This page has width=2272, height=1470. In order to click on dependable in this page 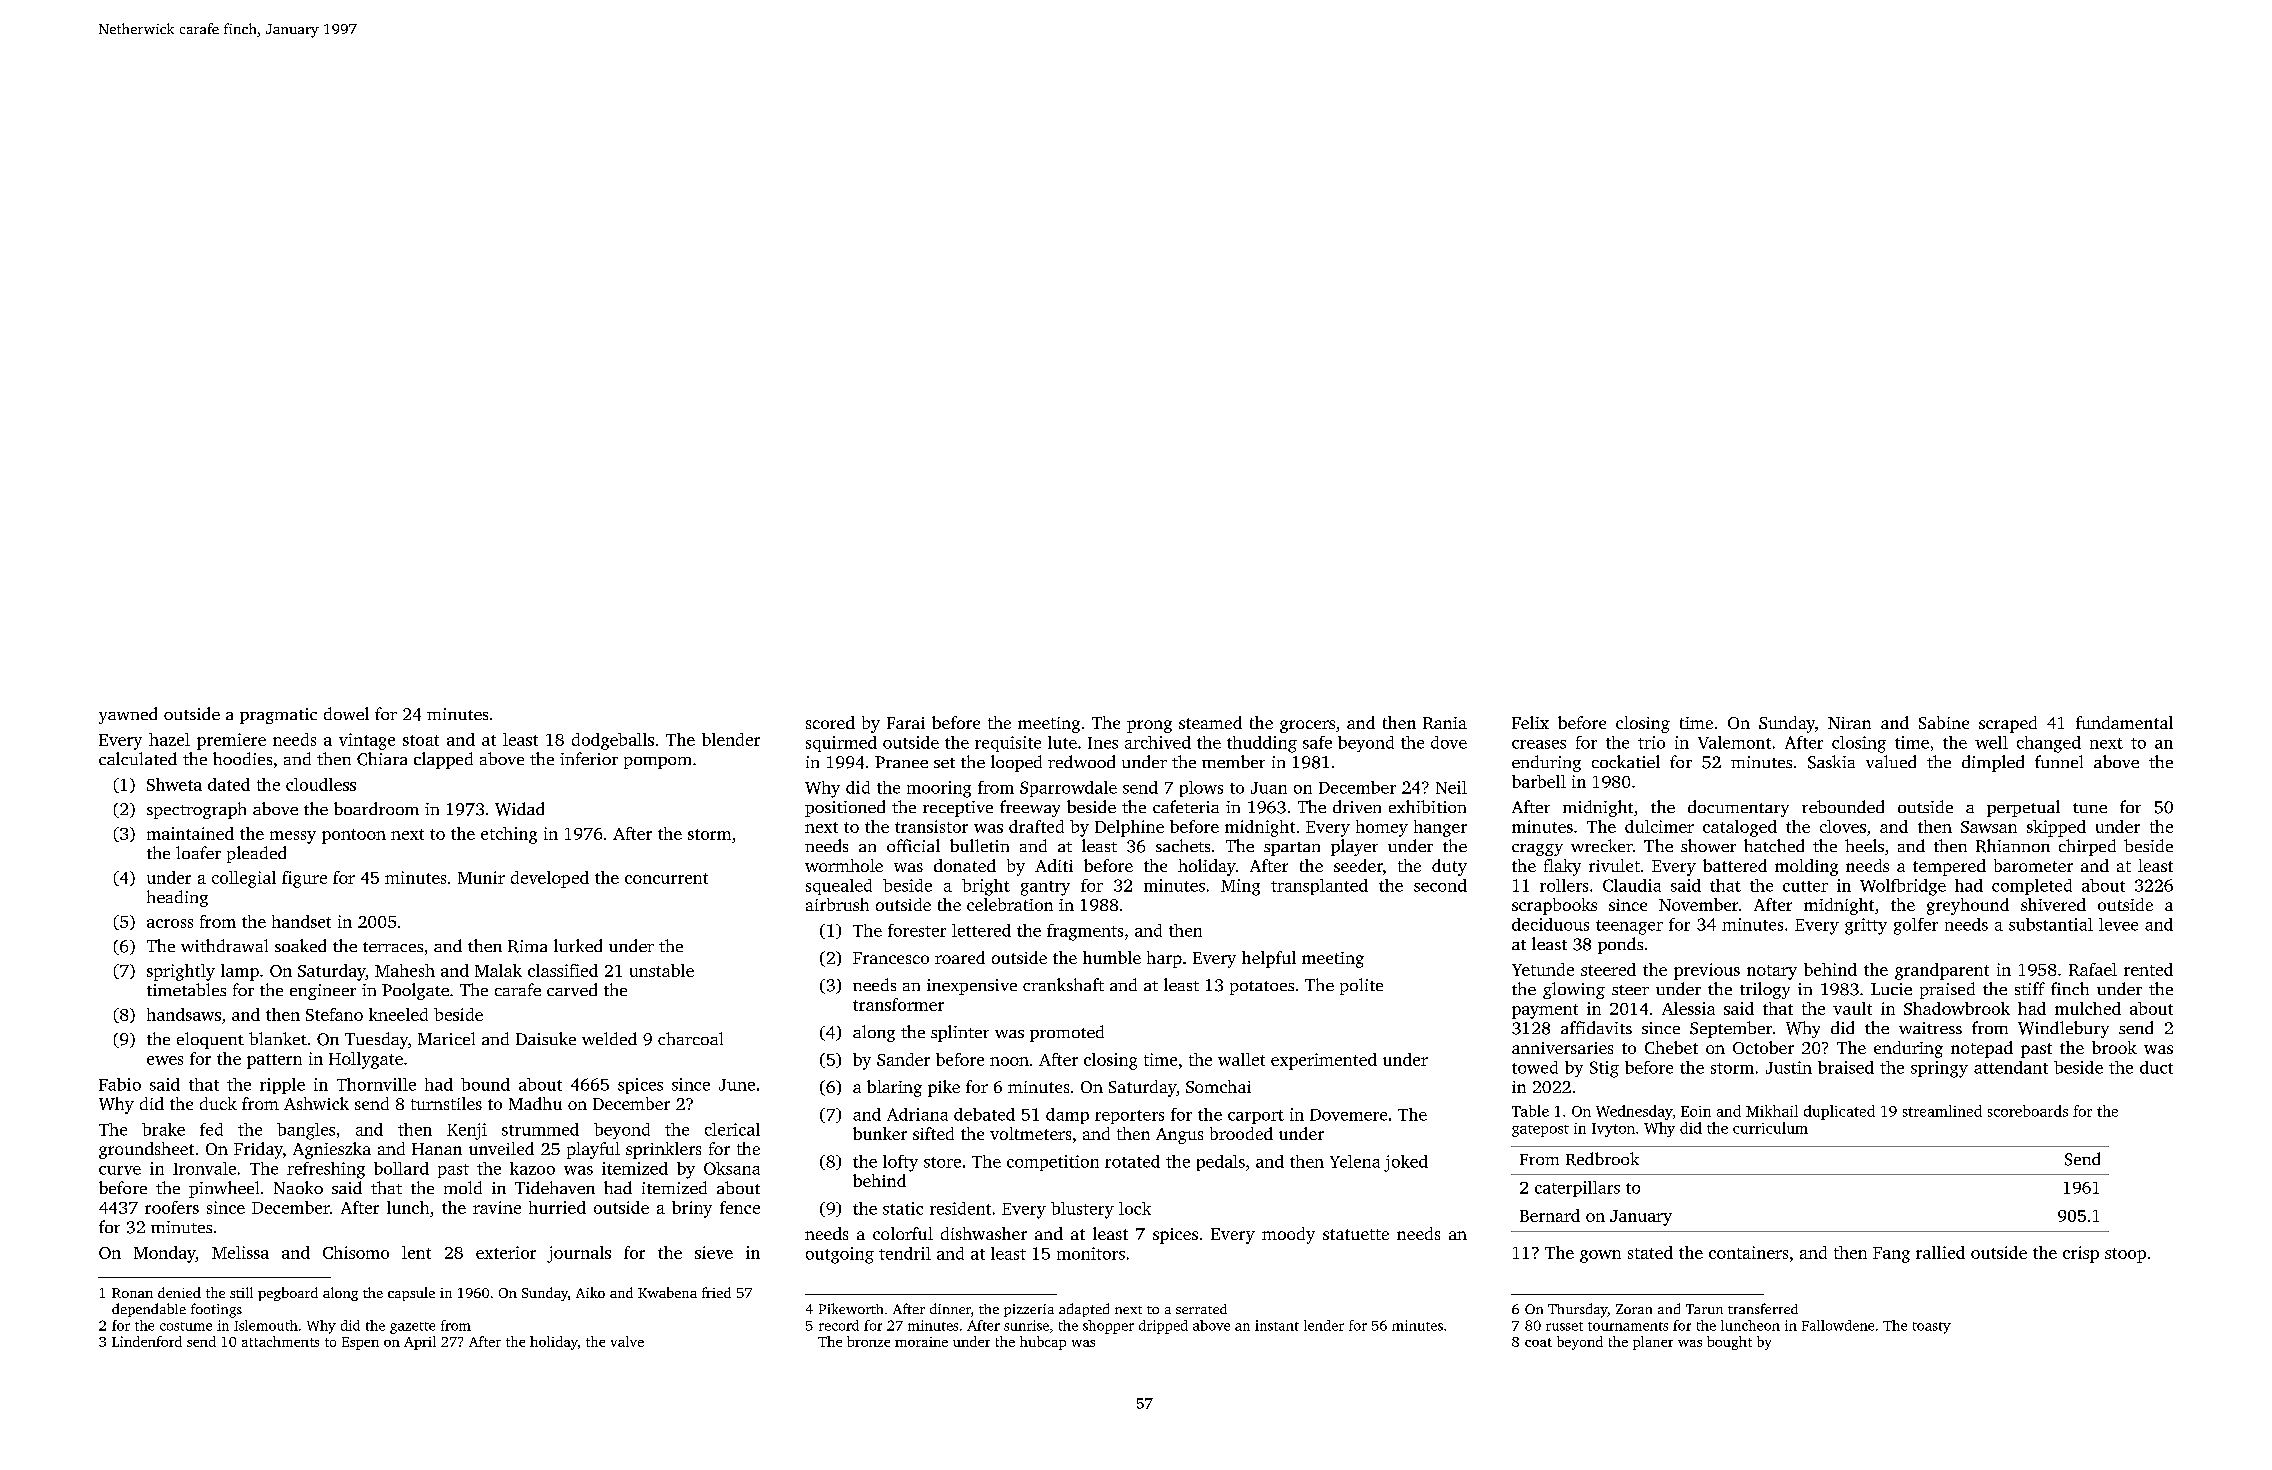, I will do `click(149, 1310)`.
